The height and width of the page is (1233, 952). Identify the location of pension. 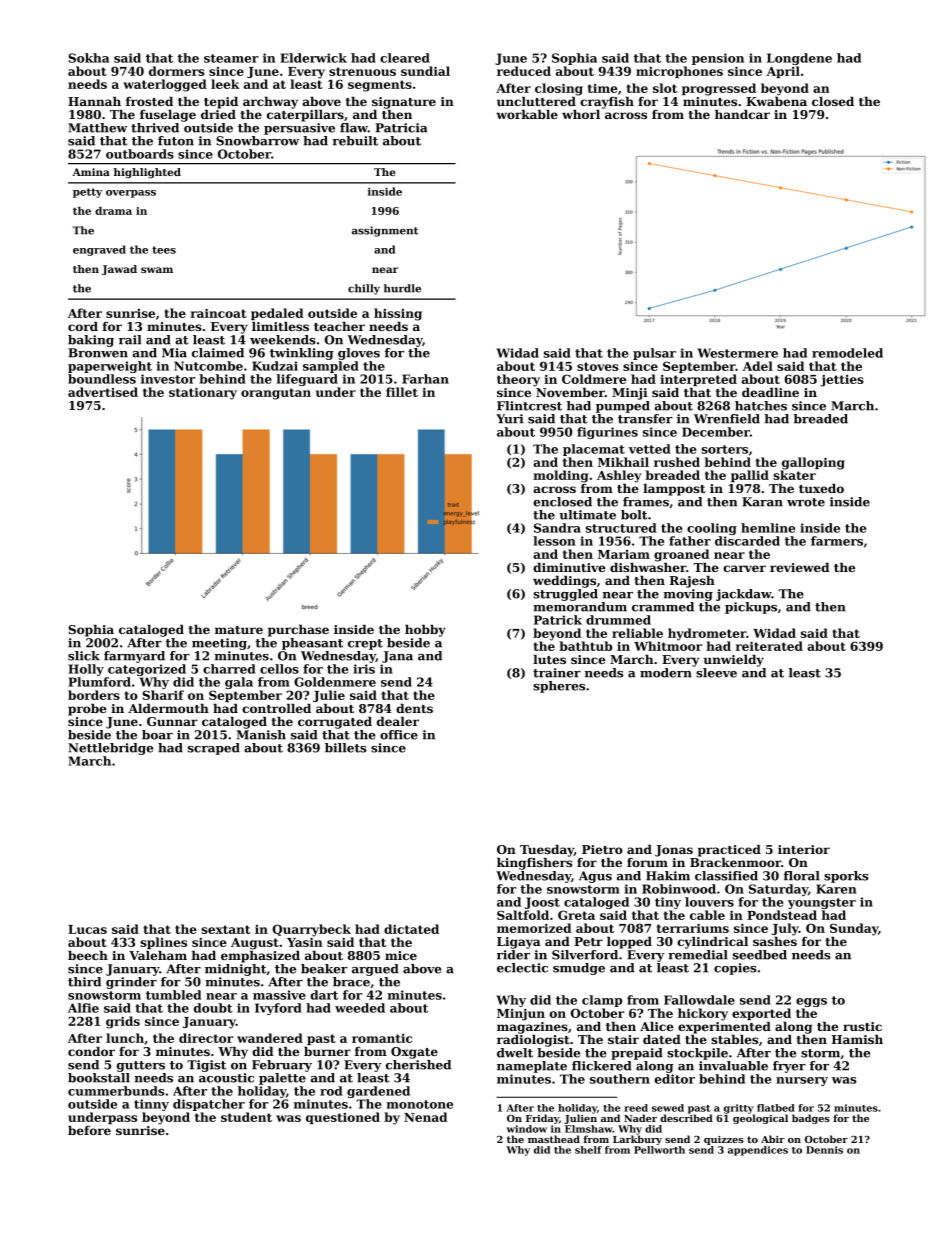
(718, 59).
